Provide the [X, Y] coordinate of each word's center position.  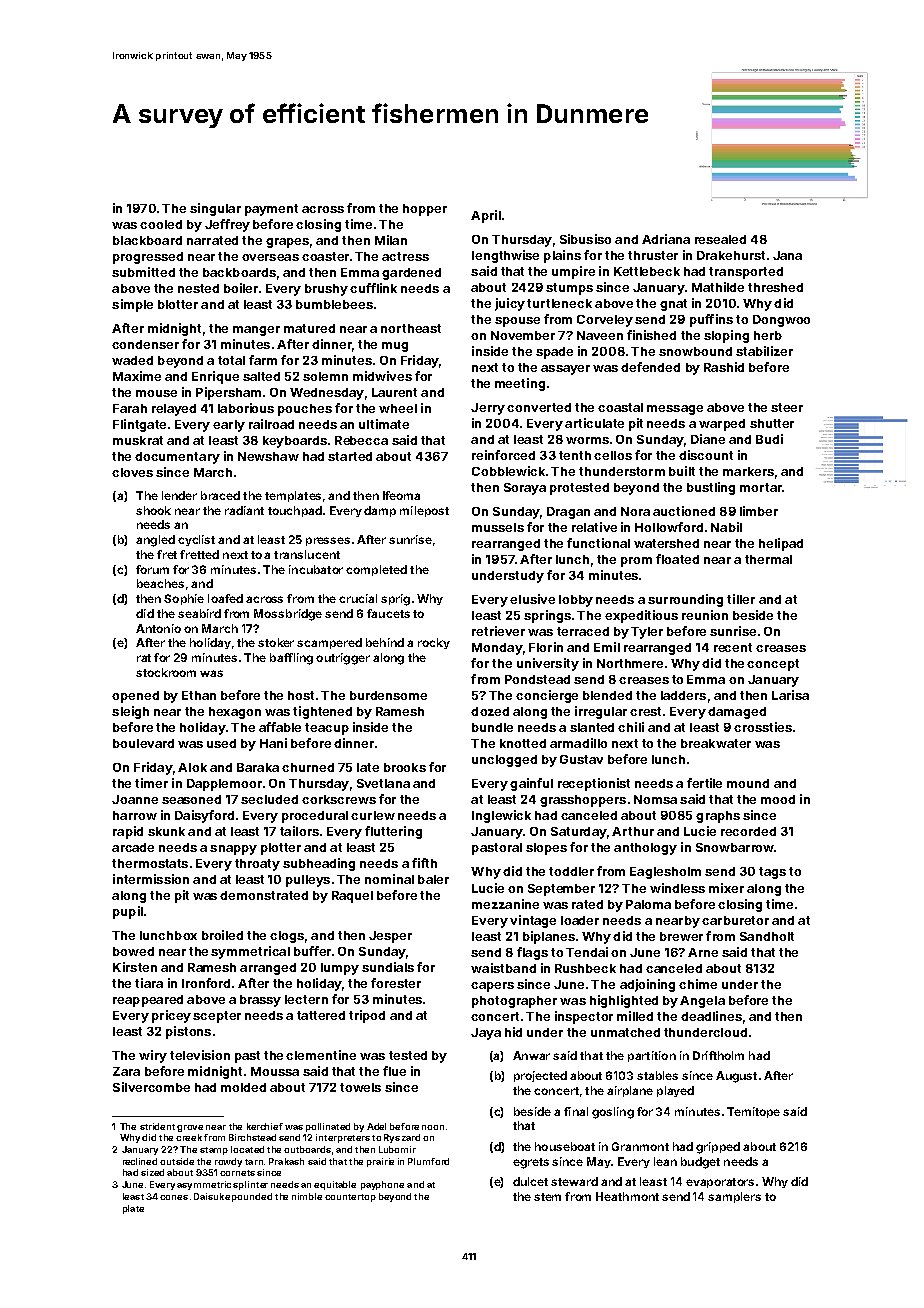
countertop [350, 1198]
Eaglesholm [665, 873]
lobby [576, 601]
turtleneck [559, 303]
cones [174, 1197]
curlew [373, 815]
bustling [711, 488]
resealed [720, 239]
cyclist [196, 540]
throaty [257, 865]
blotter [178, 304]
